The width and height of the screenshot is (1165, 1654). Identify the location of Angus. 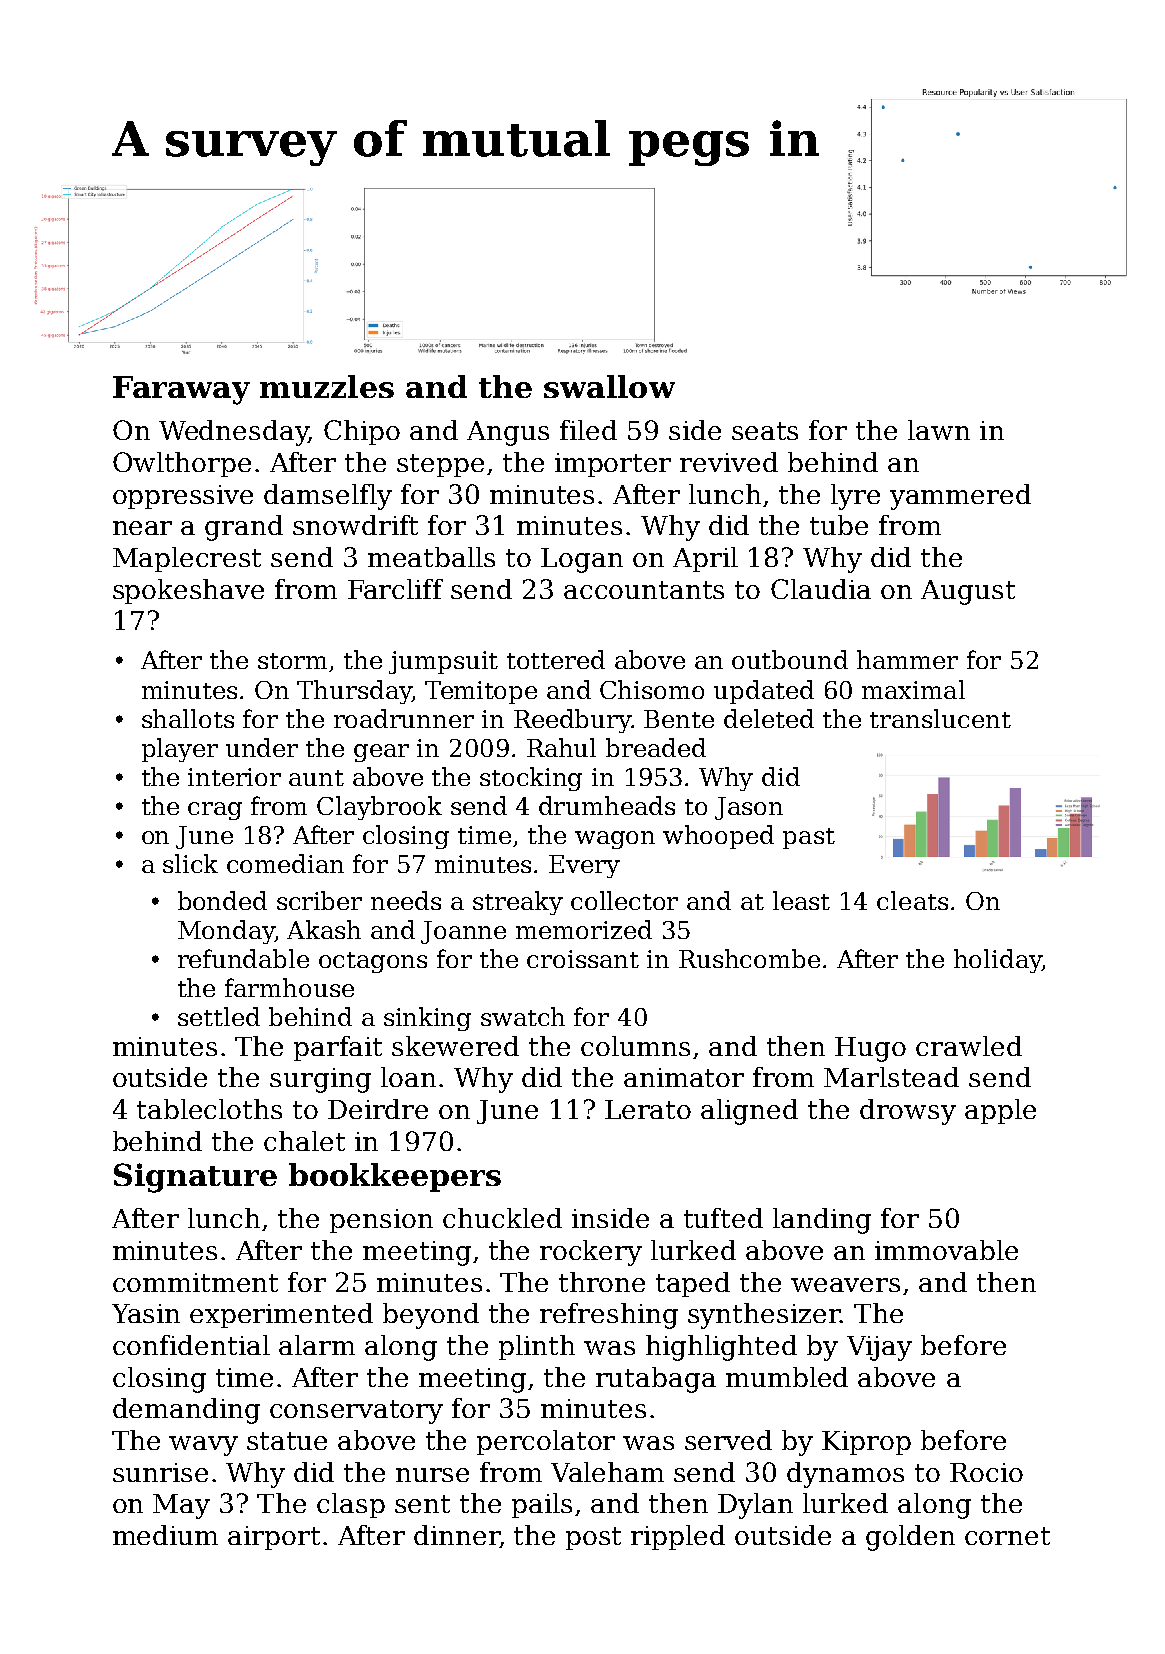
(508, 433).
